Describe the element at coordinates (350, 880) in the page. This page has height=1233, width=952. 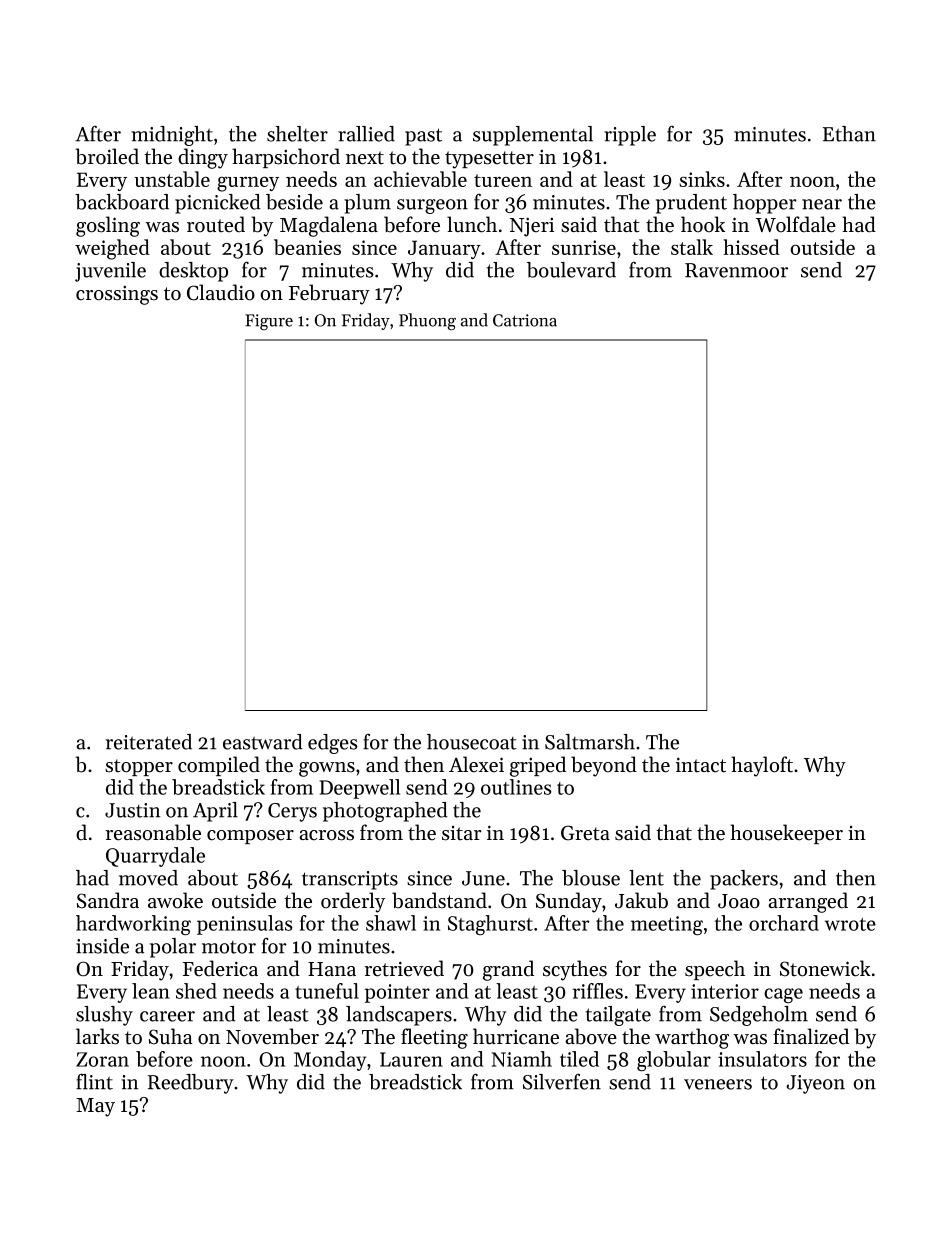
I see `transcripts` at that location.
